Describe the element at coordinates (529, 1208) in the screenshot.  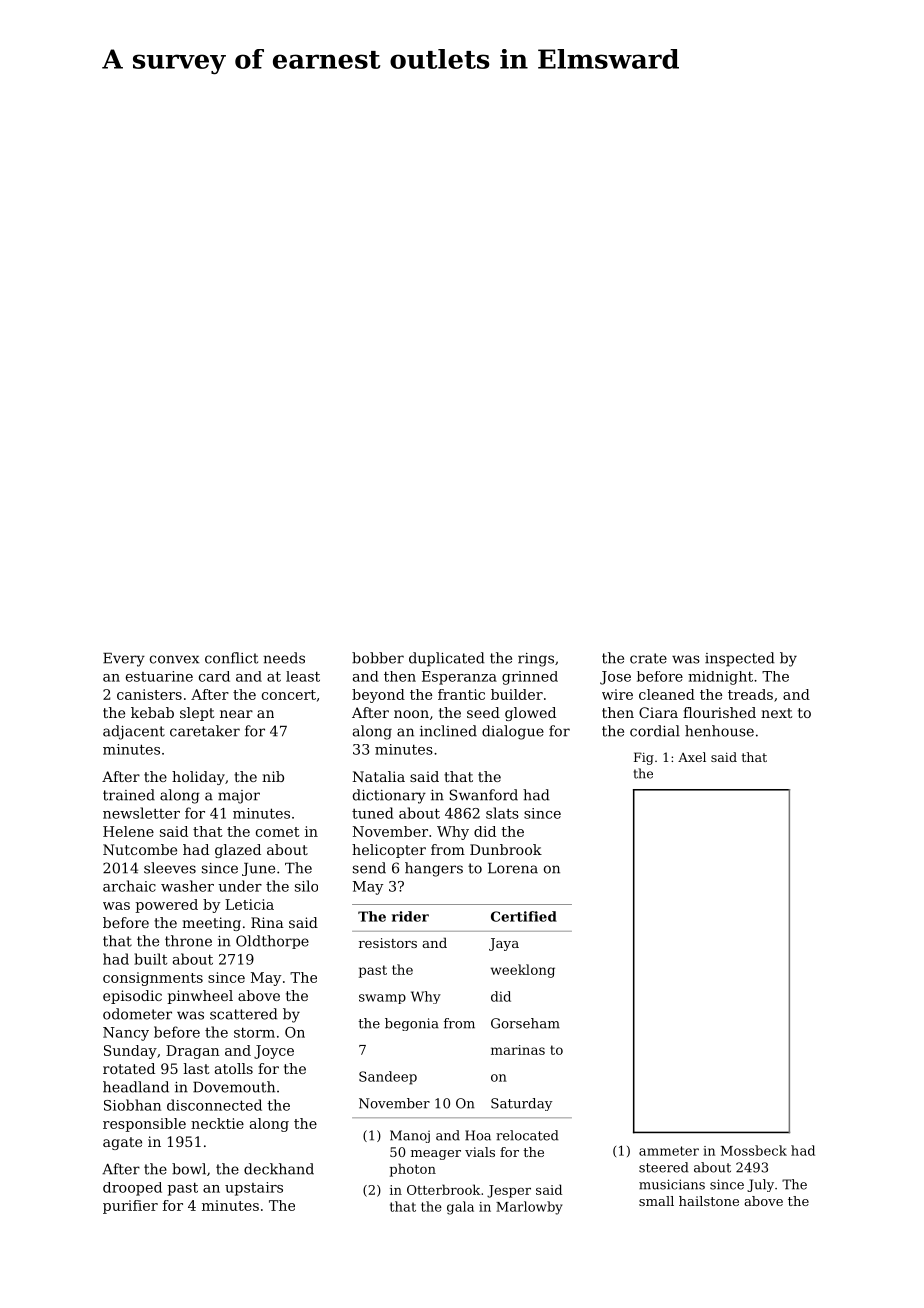
I see `Marlowby` at that location.
